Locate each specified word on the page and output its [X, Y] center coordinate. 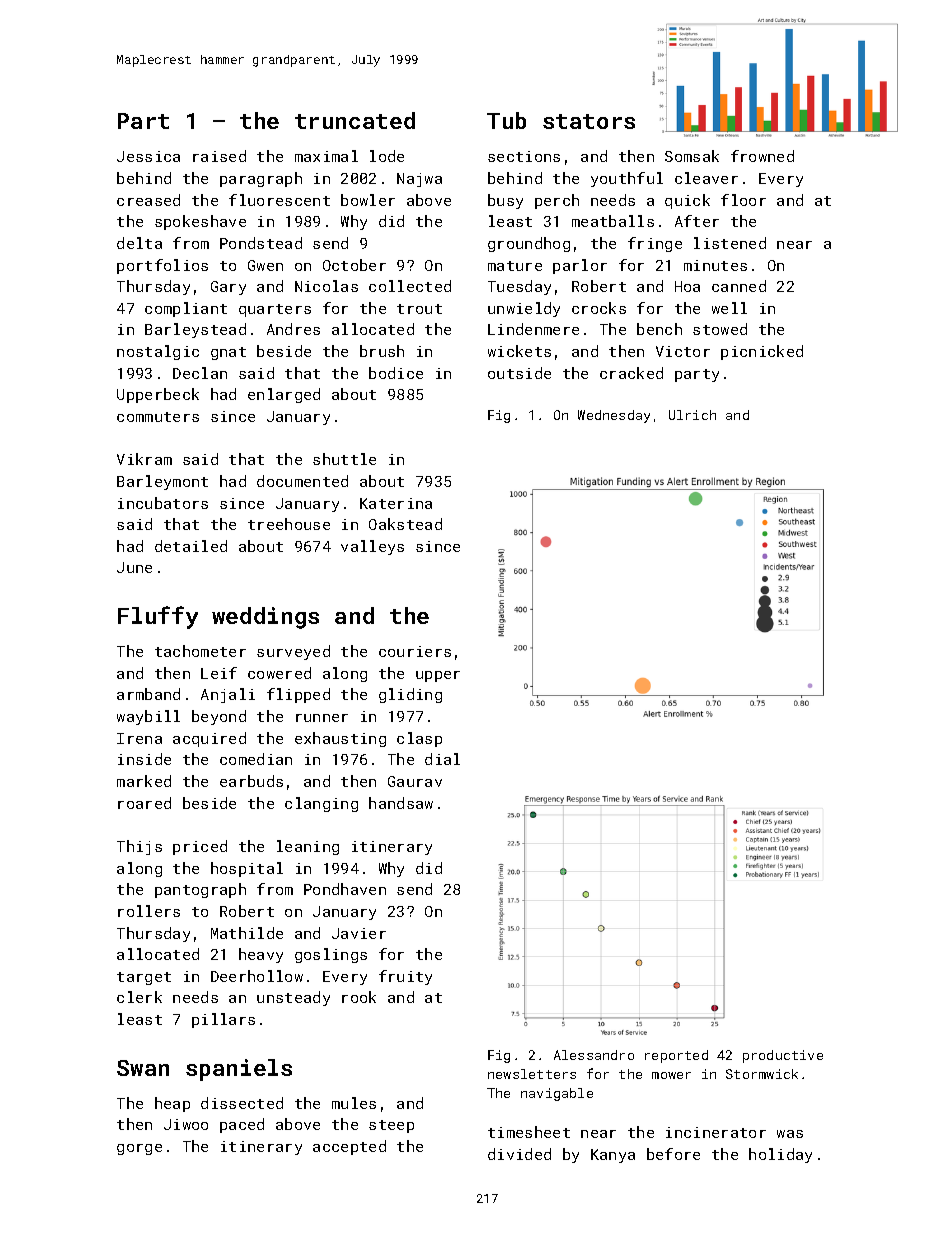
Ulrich [692, 415]
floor [743, 200]
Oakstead [405, 524]
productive [783, 1056]
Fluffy [158, 617]
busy [505, 201]
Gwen [265, 265]
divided [519, 1154]
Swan [143, 1068]
